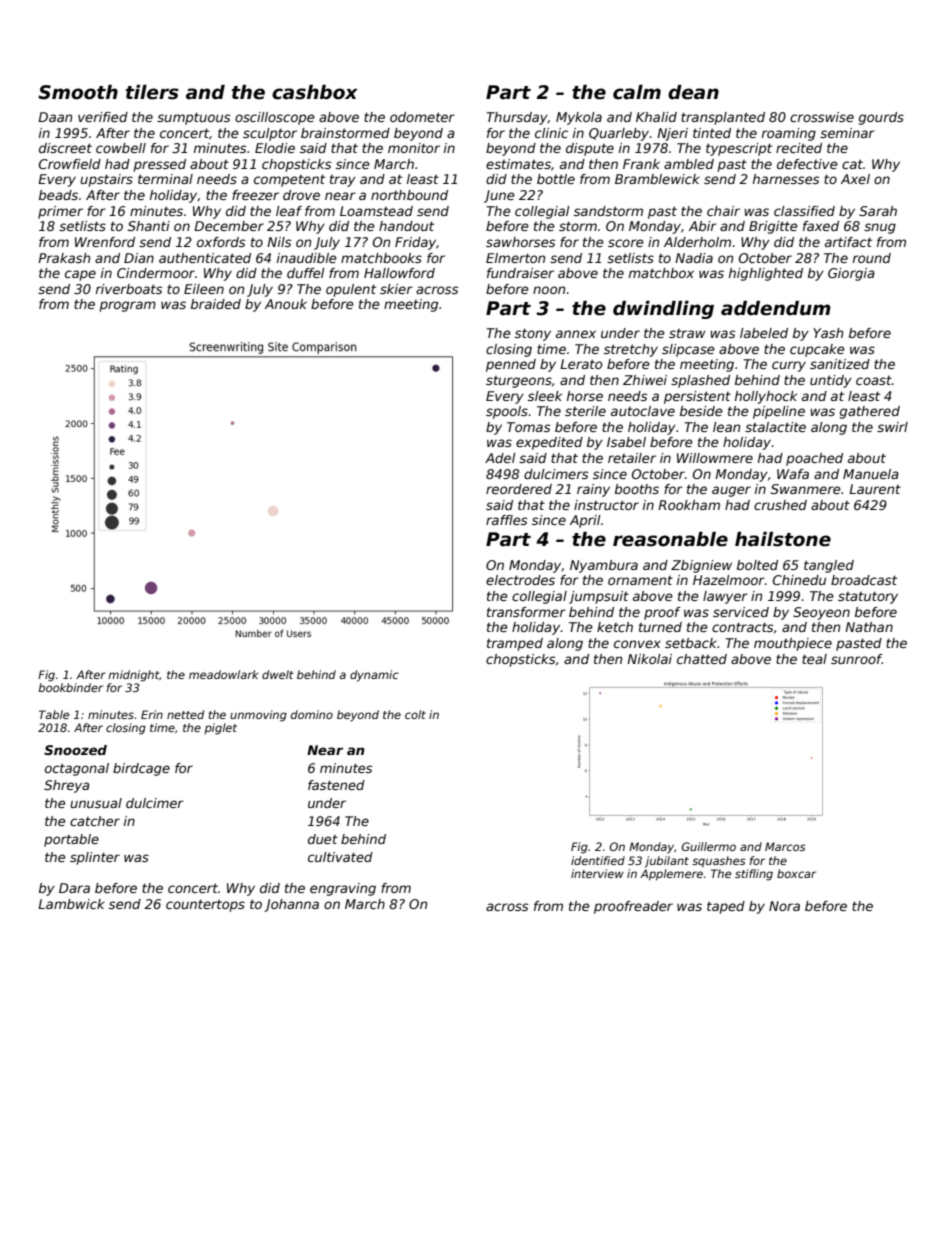  What do you see at coordinates (286, 304) in the page?
I see `Anouk` at bounding box center [286, 304].
